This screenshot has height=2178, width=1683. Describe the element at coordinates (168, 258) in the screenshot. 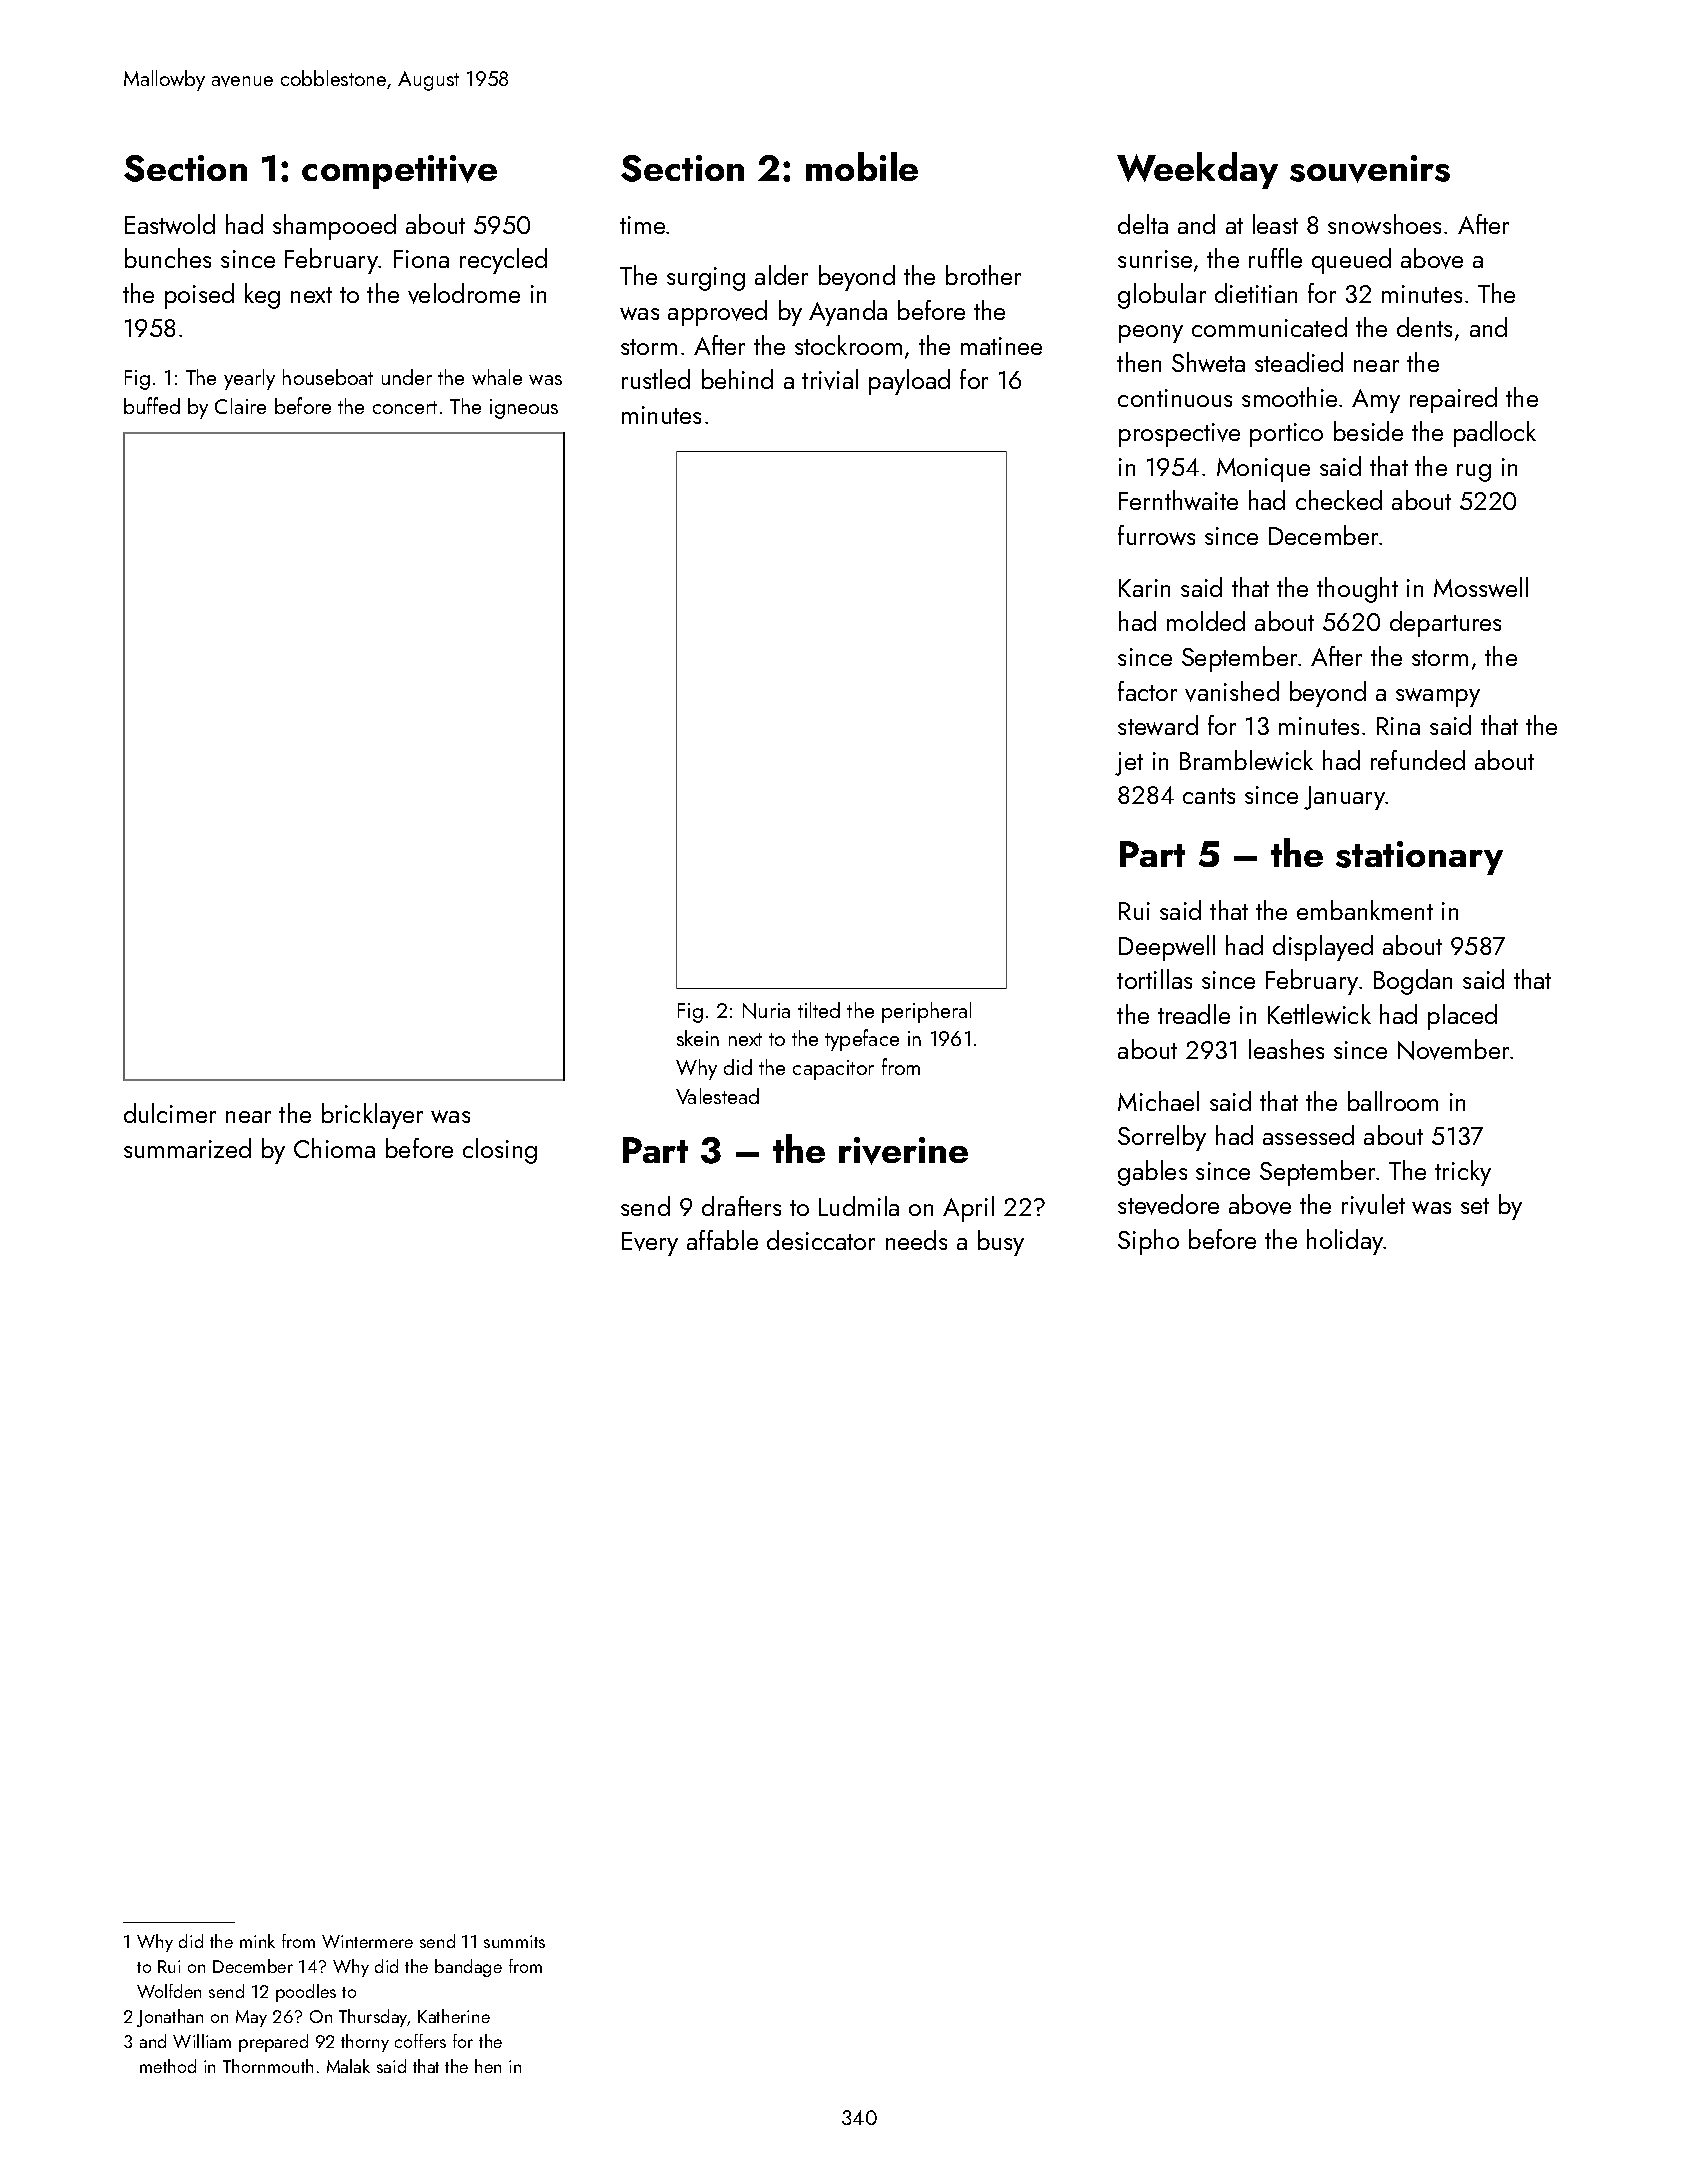

I see `bunches` at that location.
